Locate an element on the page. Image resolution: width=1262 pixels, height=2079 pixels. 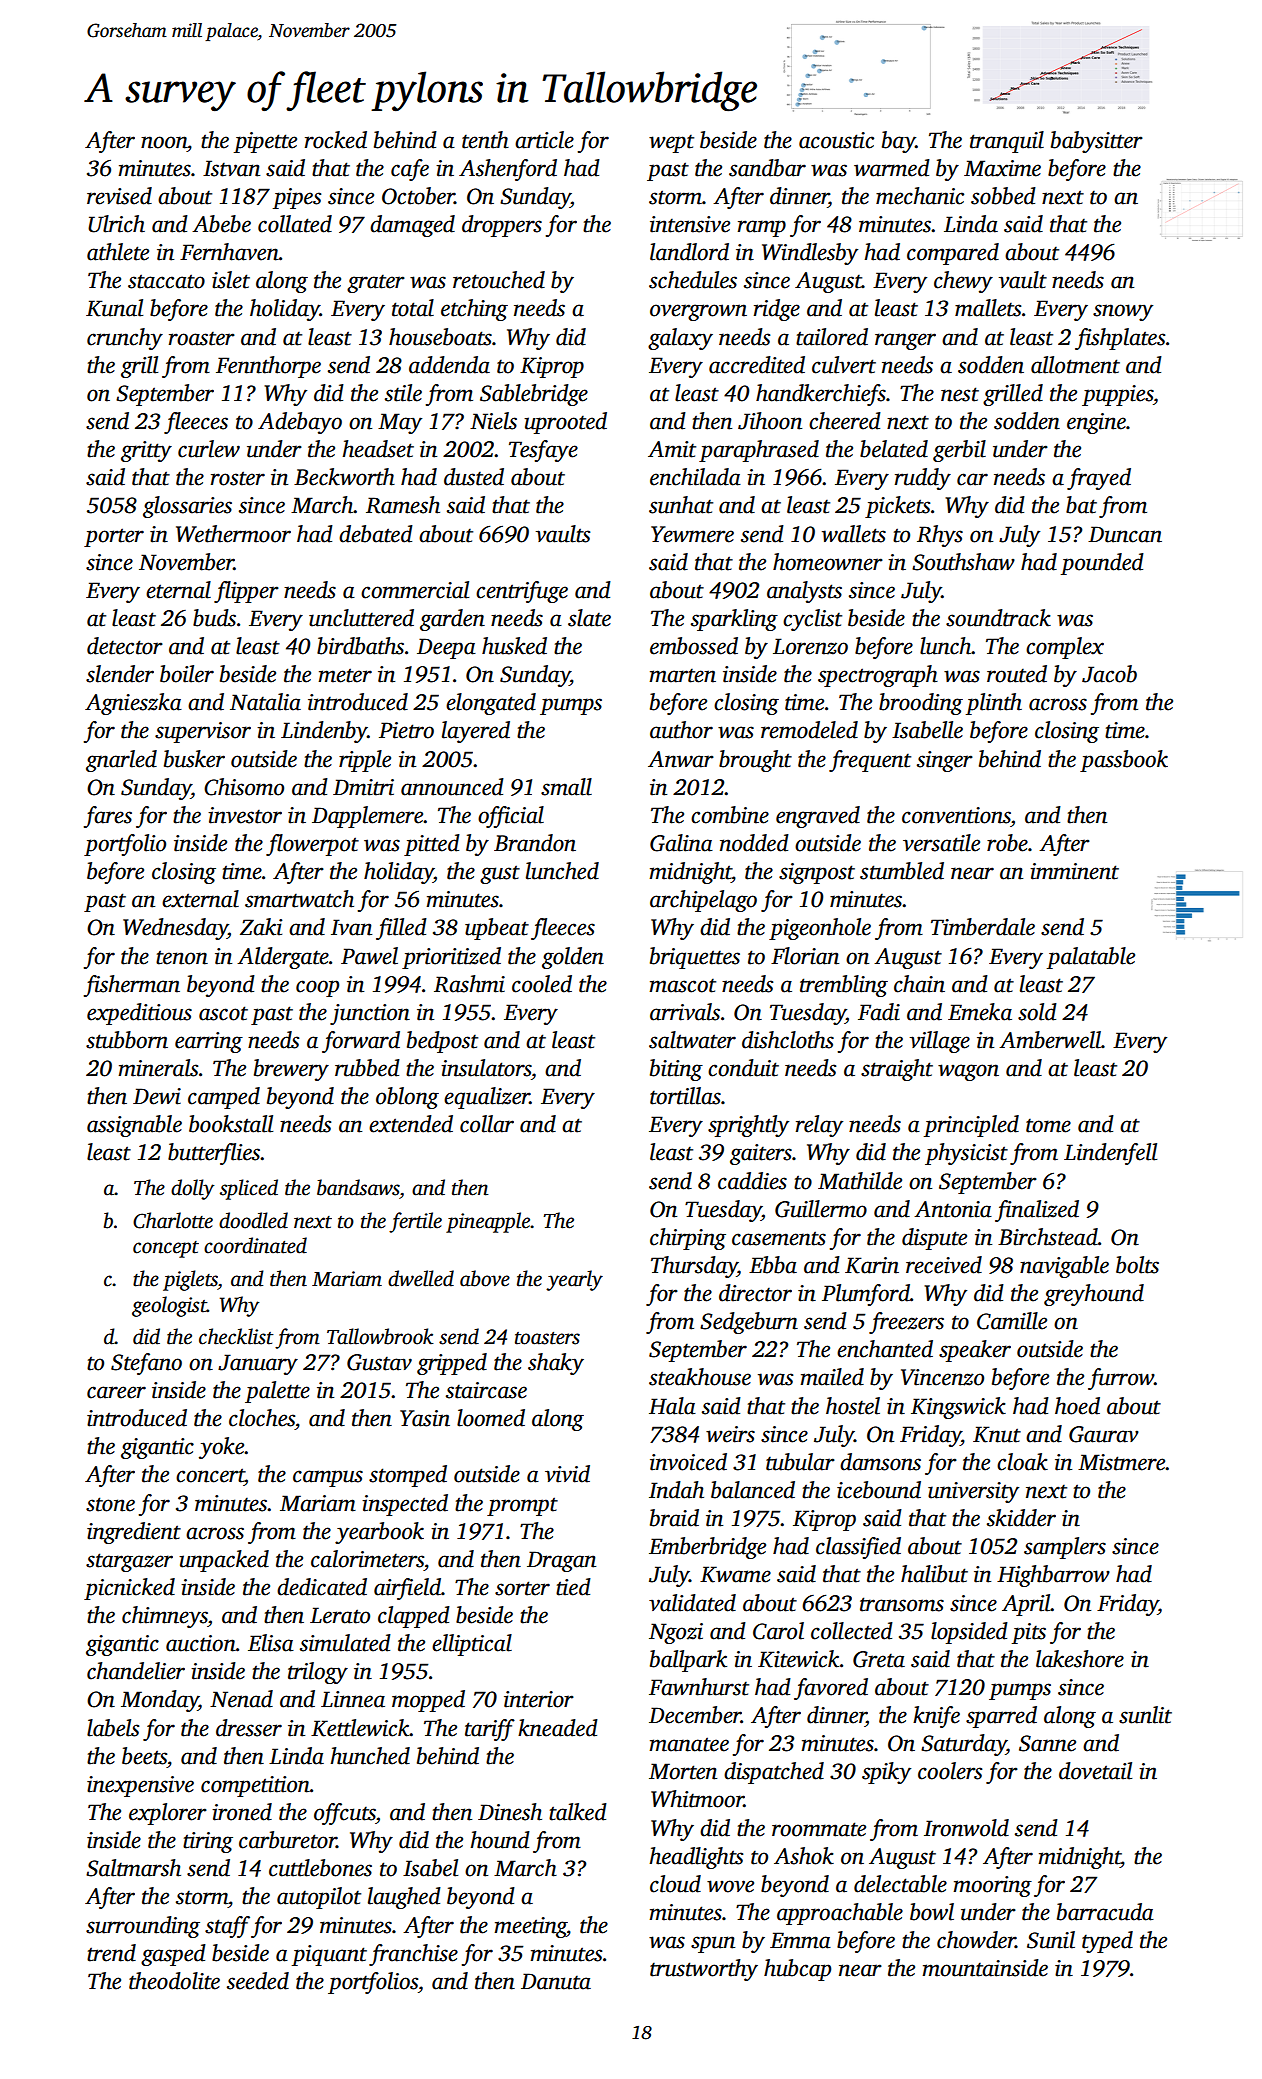
stumbled is located at coordinates (902, 871).
